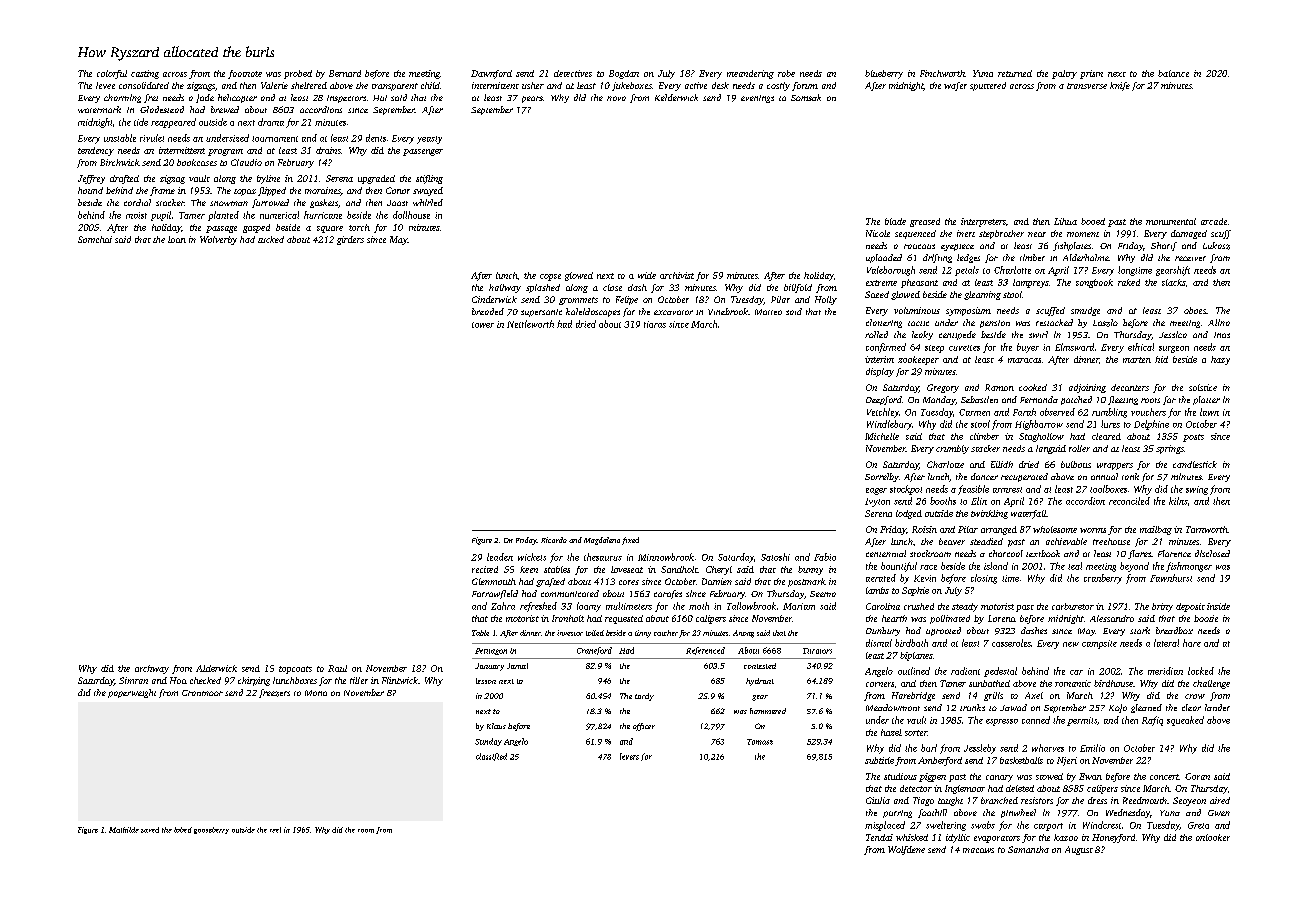 This image has height=924, width=1308. Describe the element at coordinates (906, 850) in the image. I see `Wolfdene` at that location.
